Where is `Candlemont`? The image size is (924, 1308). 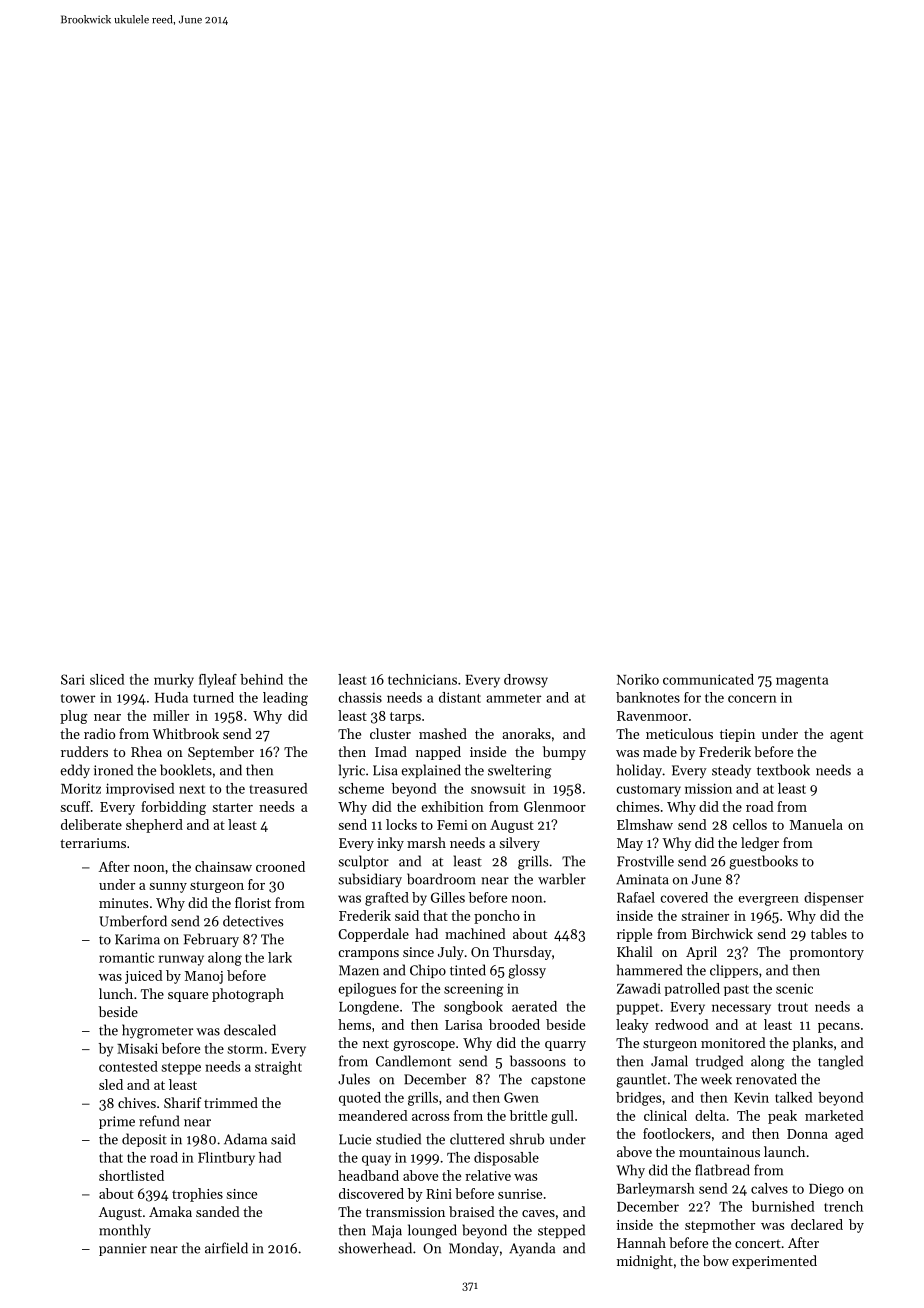
Candlemont is located at coordinates (413, 1061).
